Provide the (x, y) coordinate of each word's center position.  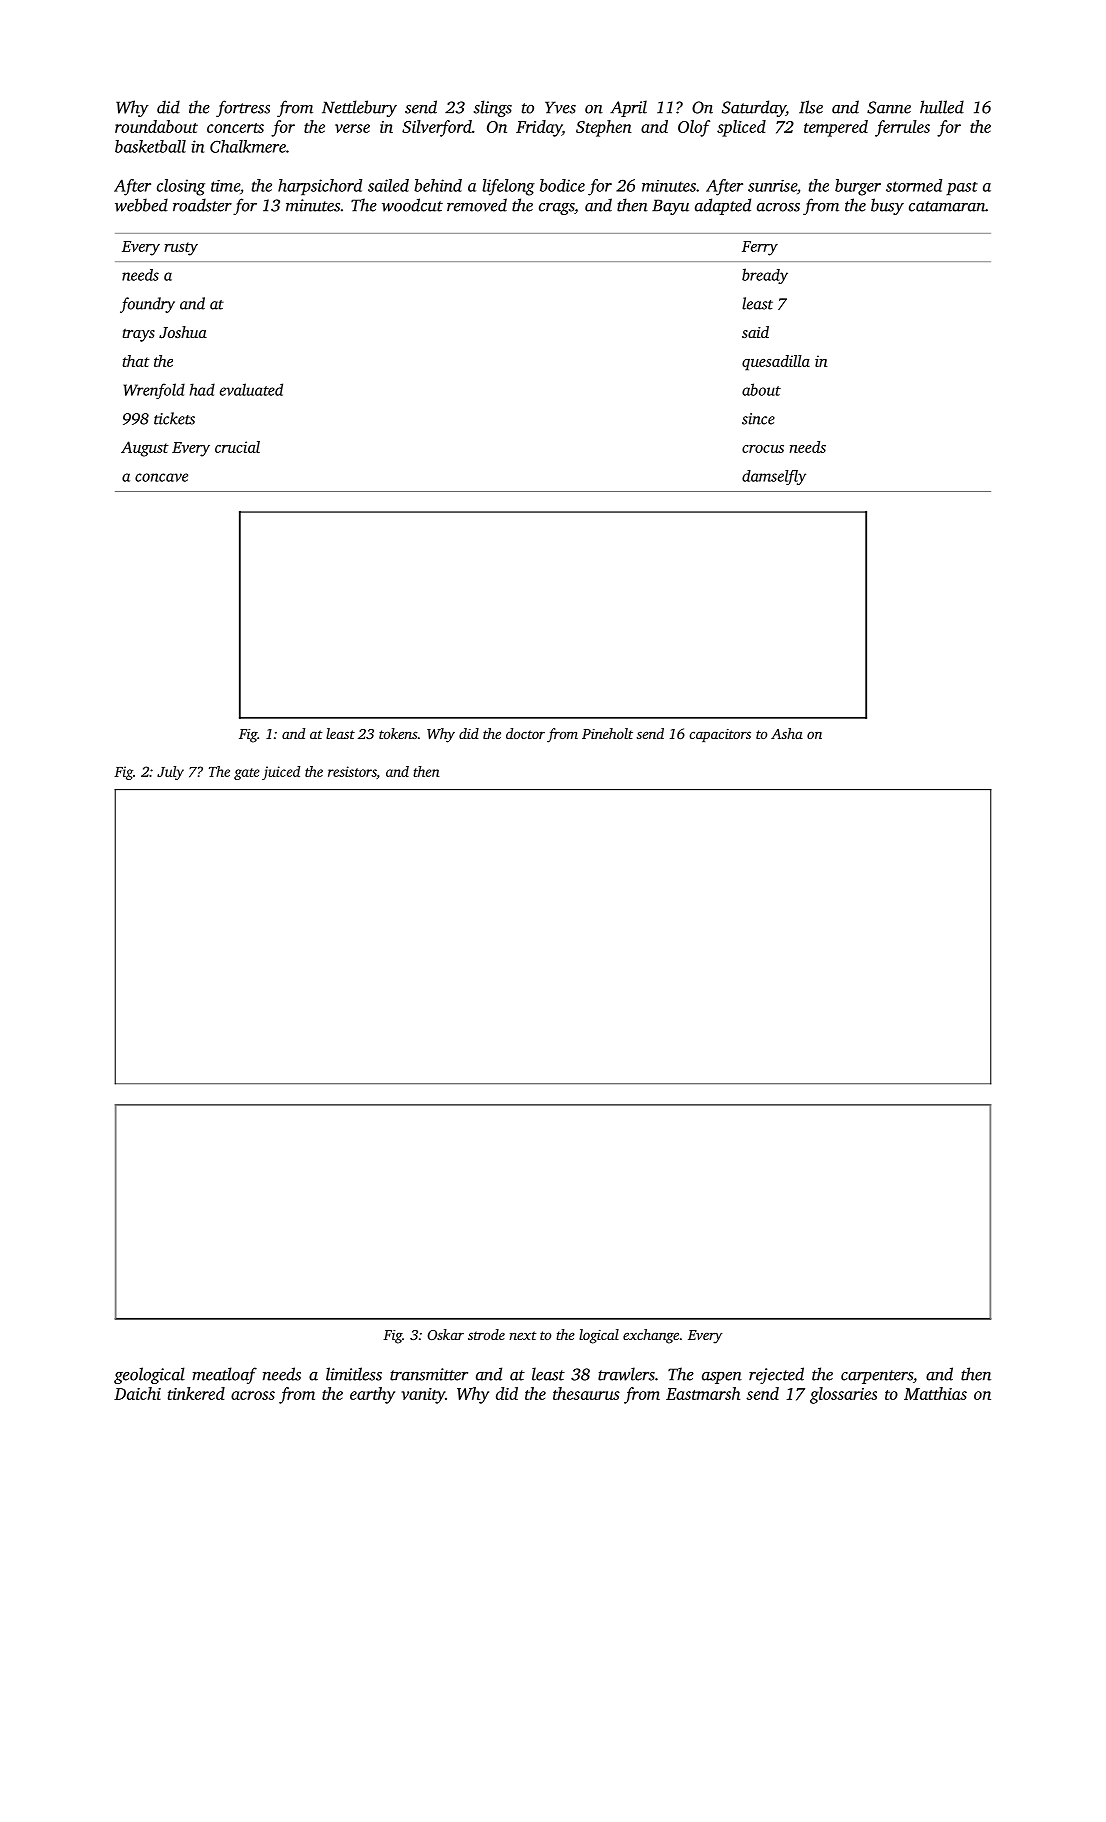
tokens (398, 733)
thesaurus (586, 1393)
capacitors (720, 735)
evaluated (251, 389)
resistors (352, 772)
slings (493, 108)
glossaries (843, 1395)
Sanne (889, 107)
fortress (243, 108)
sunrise (772, 186)
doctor (525, 733)
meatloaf (224, 1375)
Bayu (670, 207)
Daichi (137, 1393)
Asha (787, 733)
